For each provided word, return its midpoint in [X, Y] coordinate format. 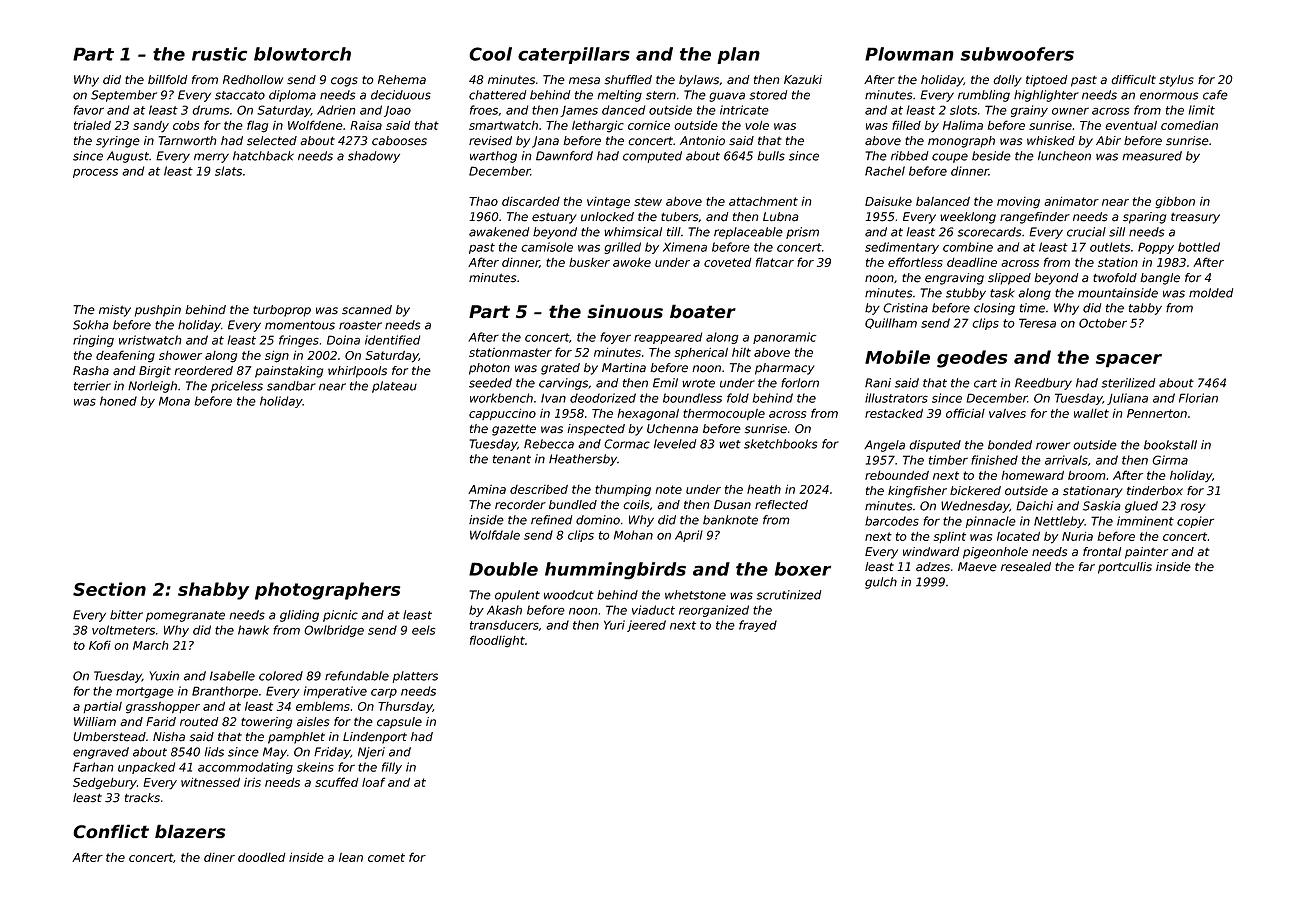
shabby [213, 591]
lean [351, 857]
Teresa [1037, 323]
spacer [1129, 361]
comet [386, 857]
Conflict [111, 831]
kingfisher [917, 492]
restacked [894, 413]
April [689, 536]
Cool [490, 54]
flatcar [775, 262]
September [124, 96]
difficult [1133, 80]
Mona [174, 401]
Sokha [91, 325]
